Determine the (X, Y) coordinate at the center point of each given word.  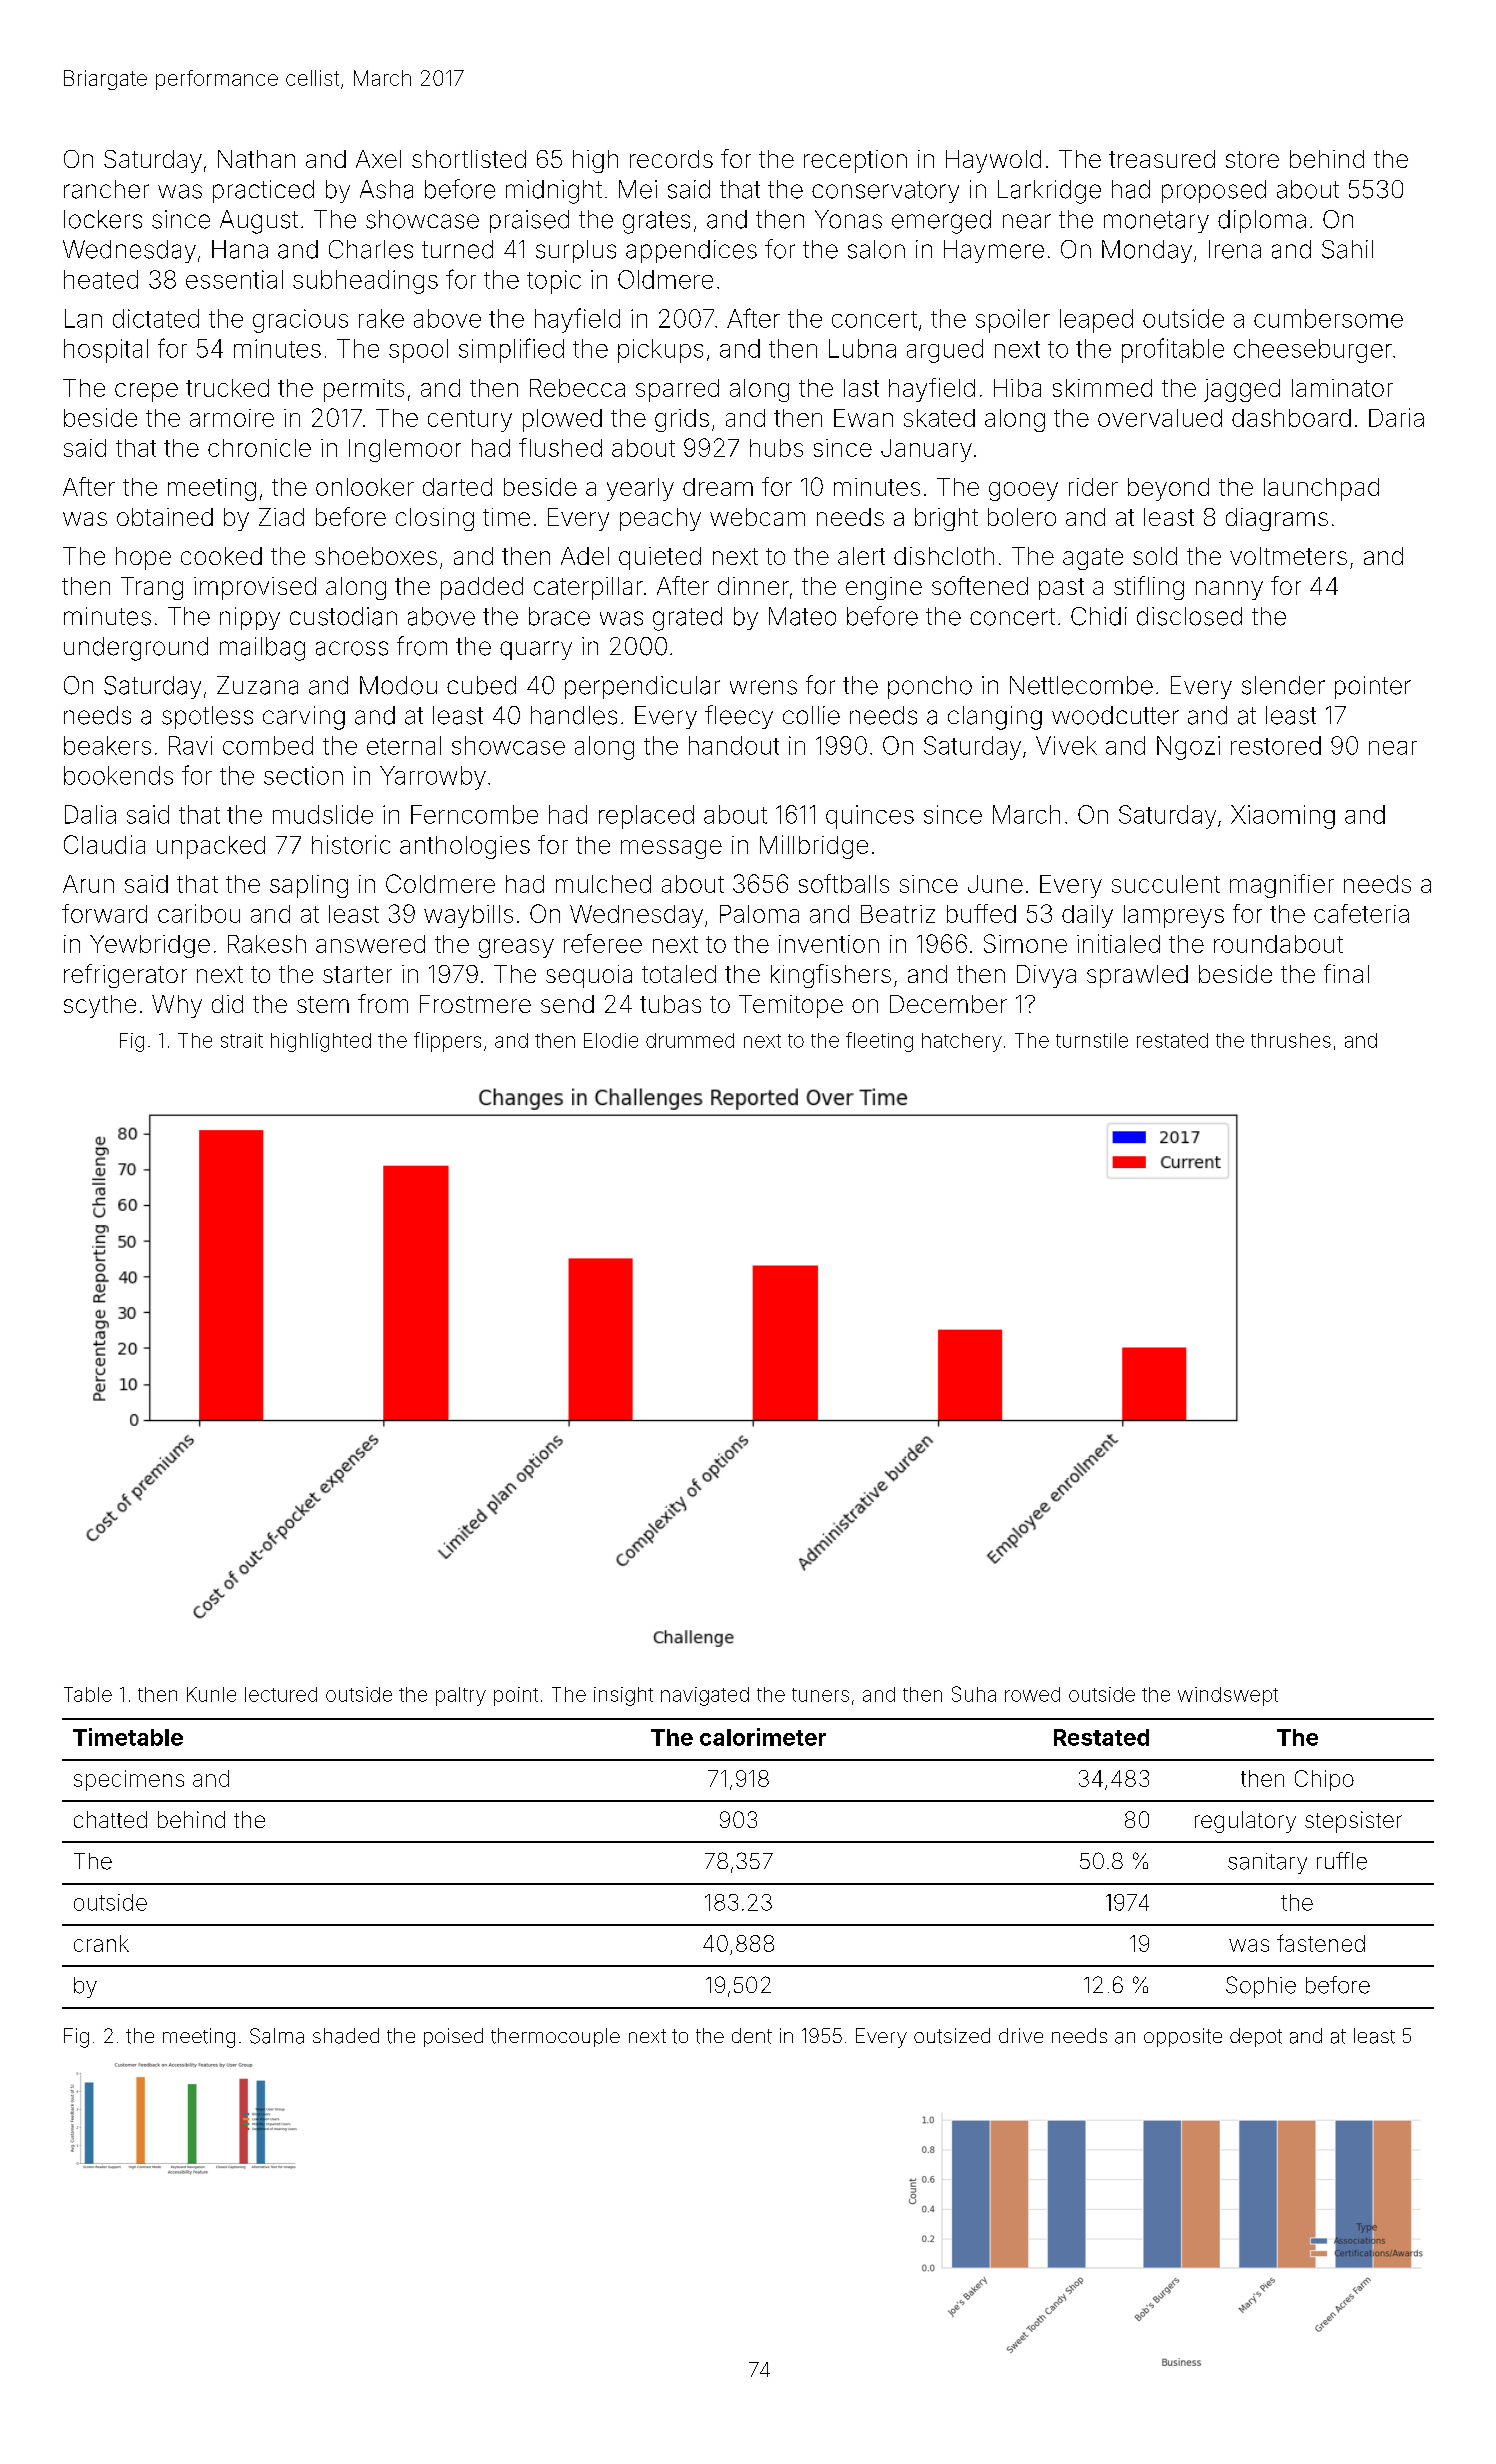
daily (1087, 916)
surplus (576, 251)
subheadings (365, 282)
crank (101, 1943)
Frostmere (475, 1004)
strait (242, 1040)
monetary (1156, 222)
